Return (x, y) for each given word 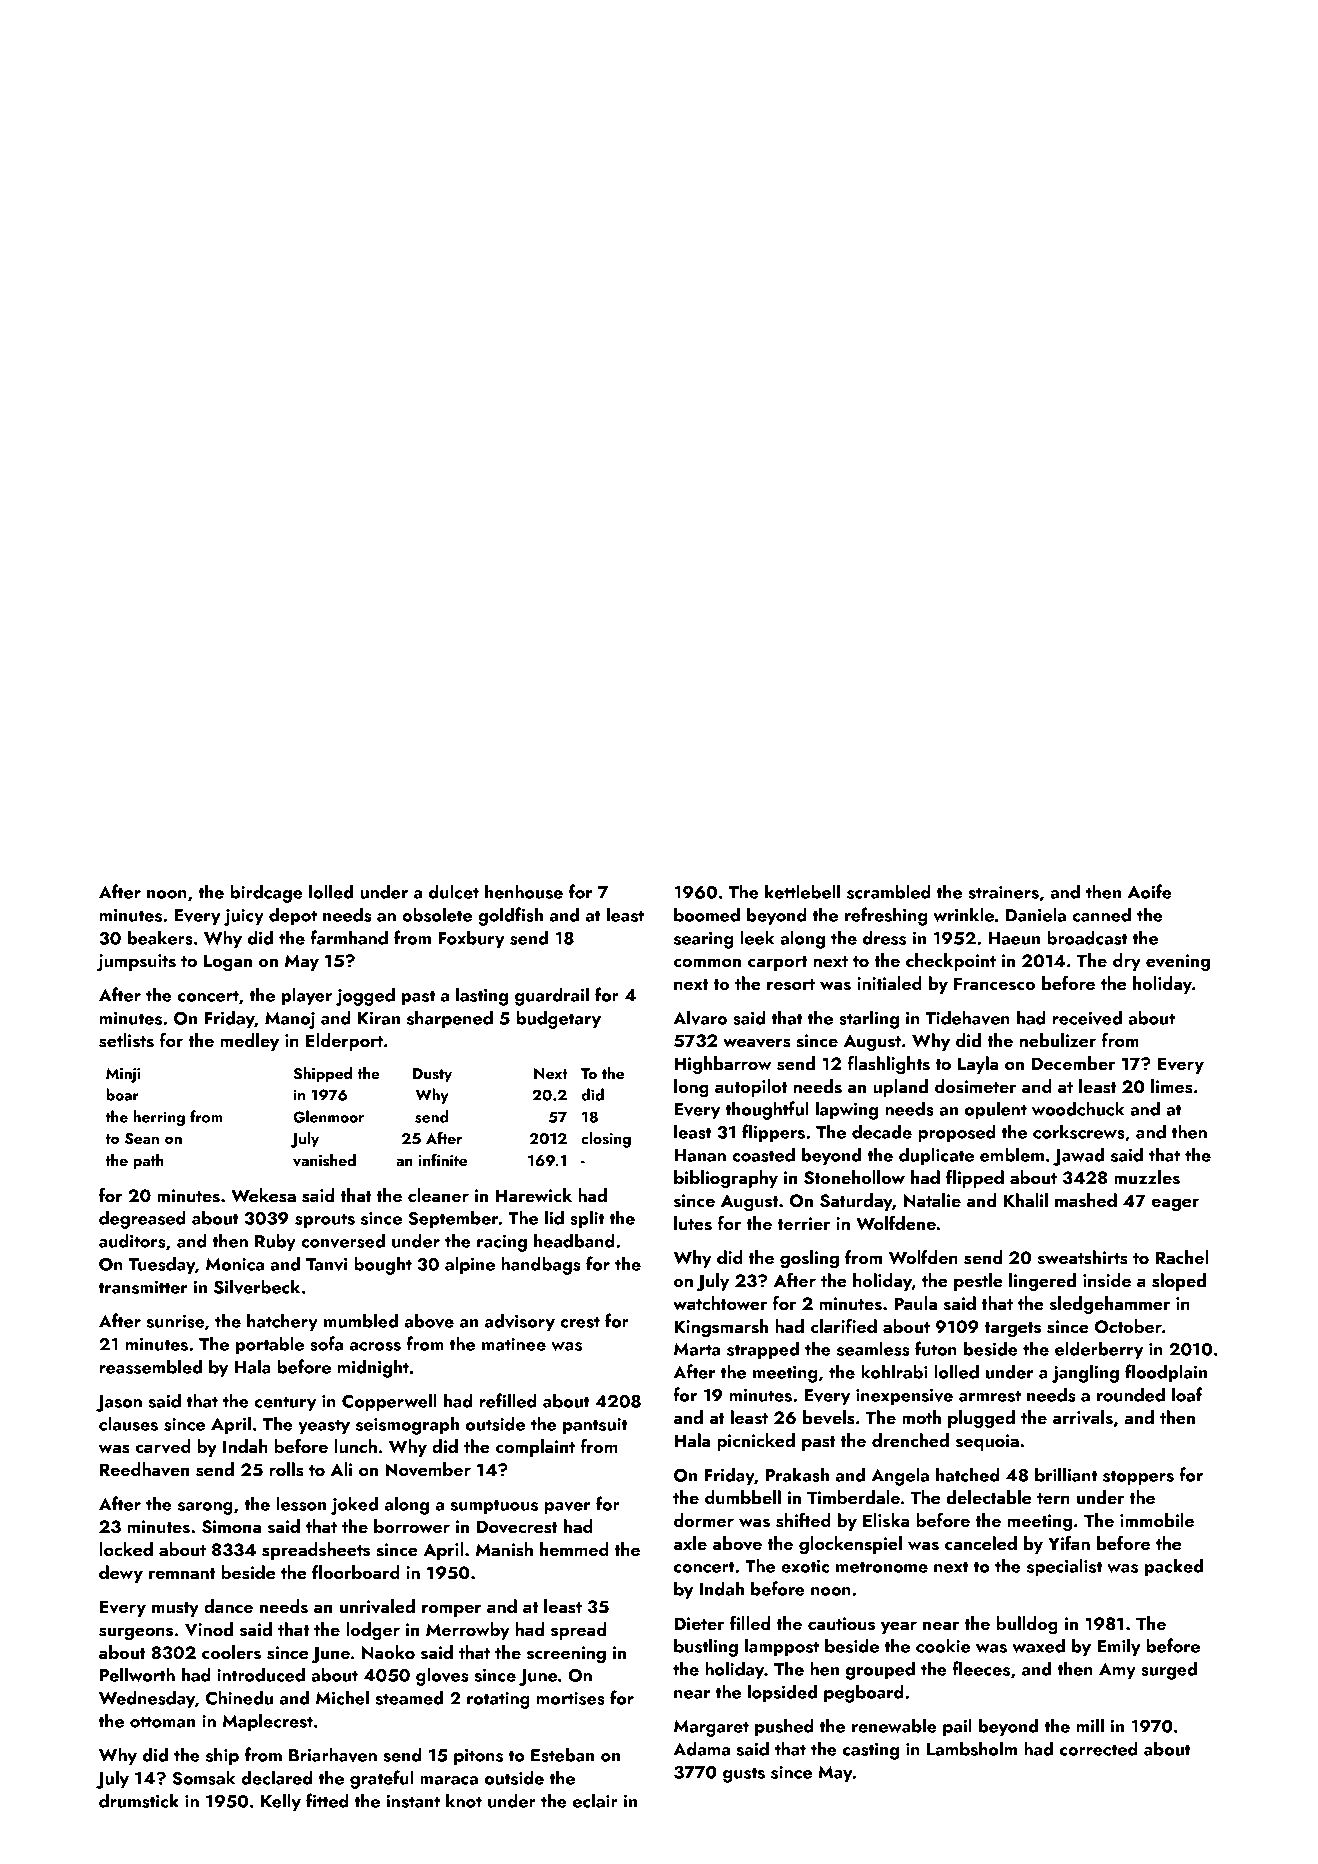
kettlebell (802, 891)
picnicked (756, 1442)
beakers (160, 937)
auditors (132, 1240)
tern (1053, 1498)
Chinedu (239, 1697)
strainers (1003, 892)
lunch (355, 1446)
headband (574, 1240)
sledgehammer (1109, 1305)
